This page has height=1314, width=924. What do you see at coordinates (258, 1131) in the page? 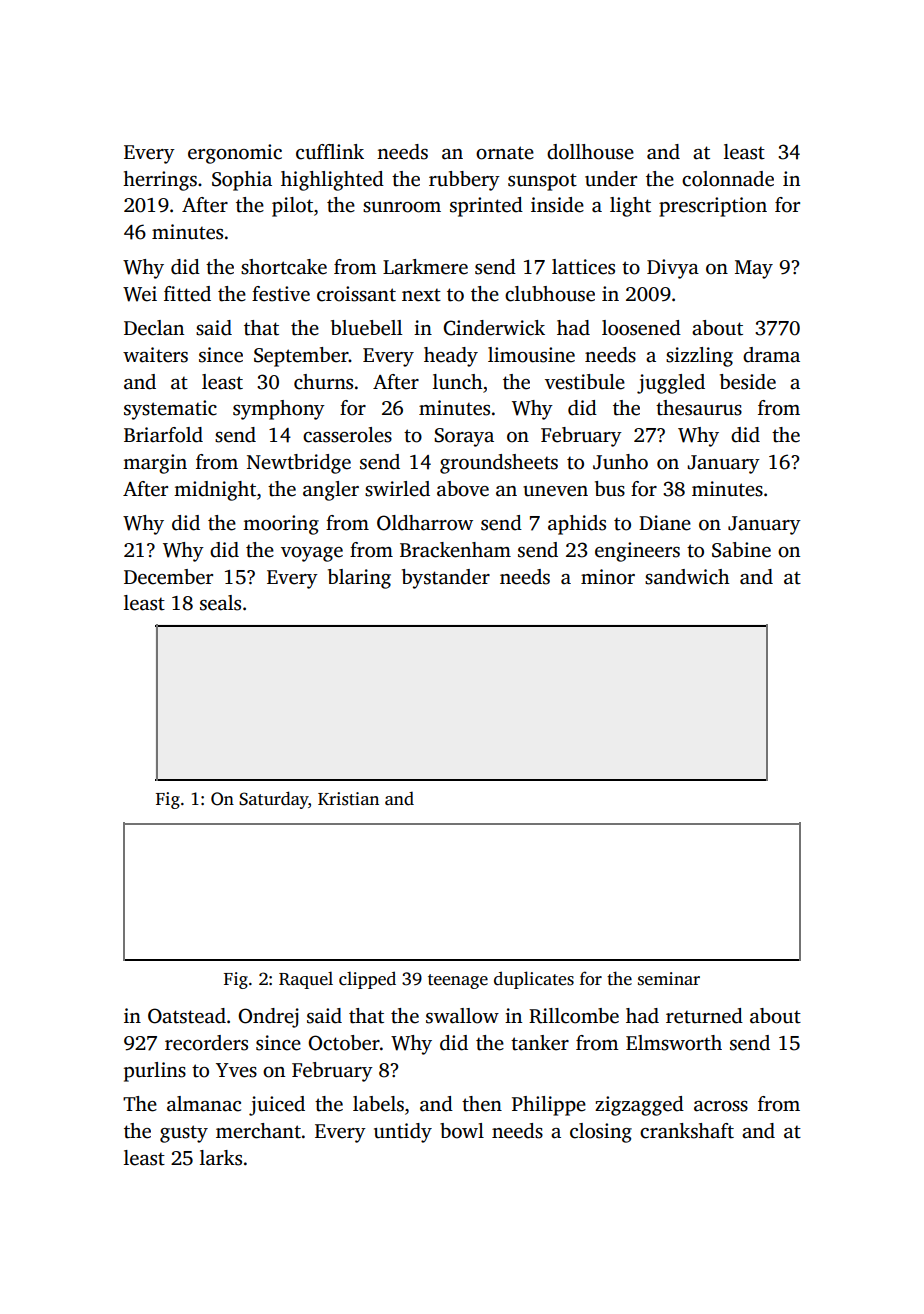
I see `merchant` at bounding box center [258, 1131].
